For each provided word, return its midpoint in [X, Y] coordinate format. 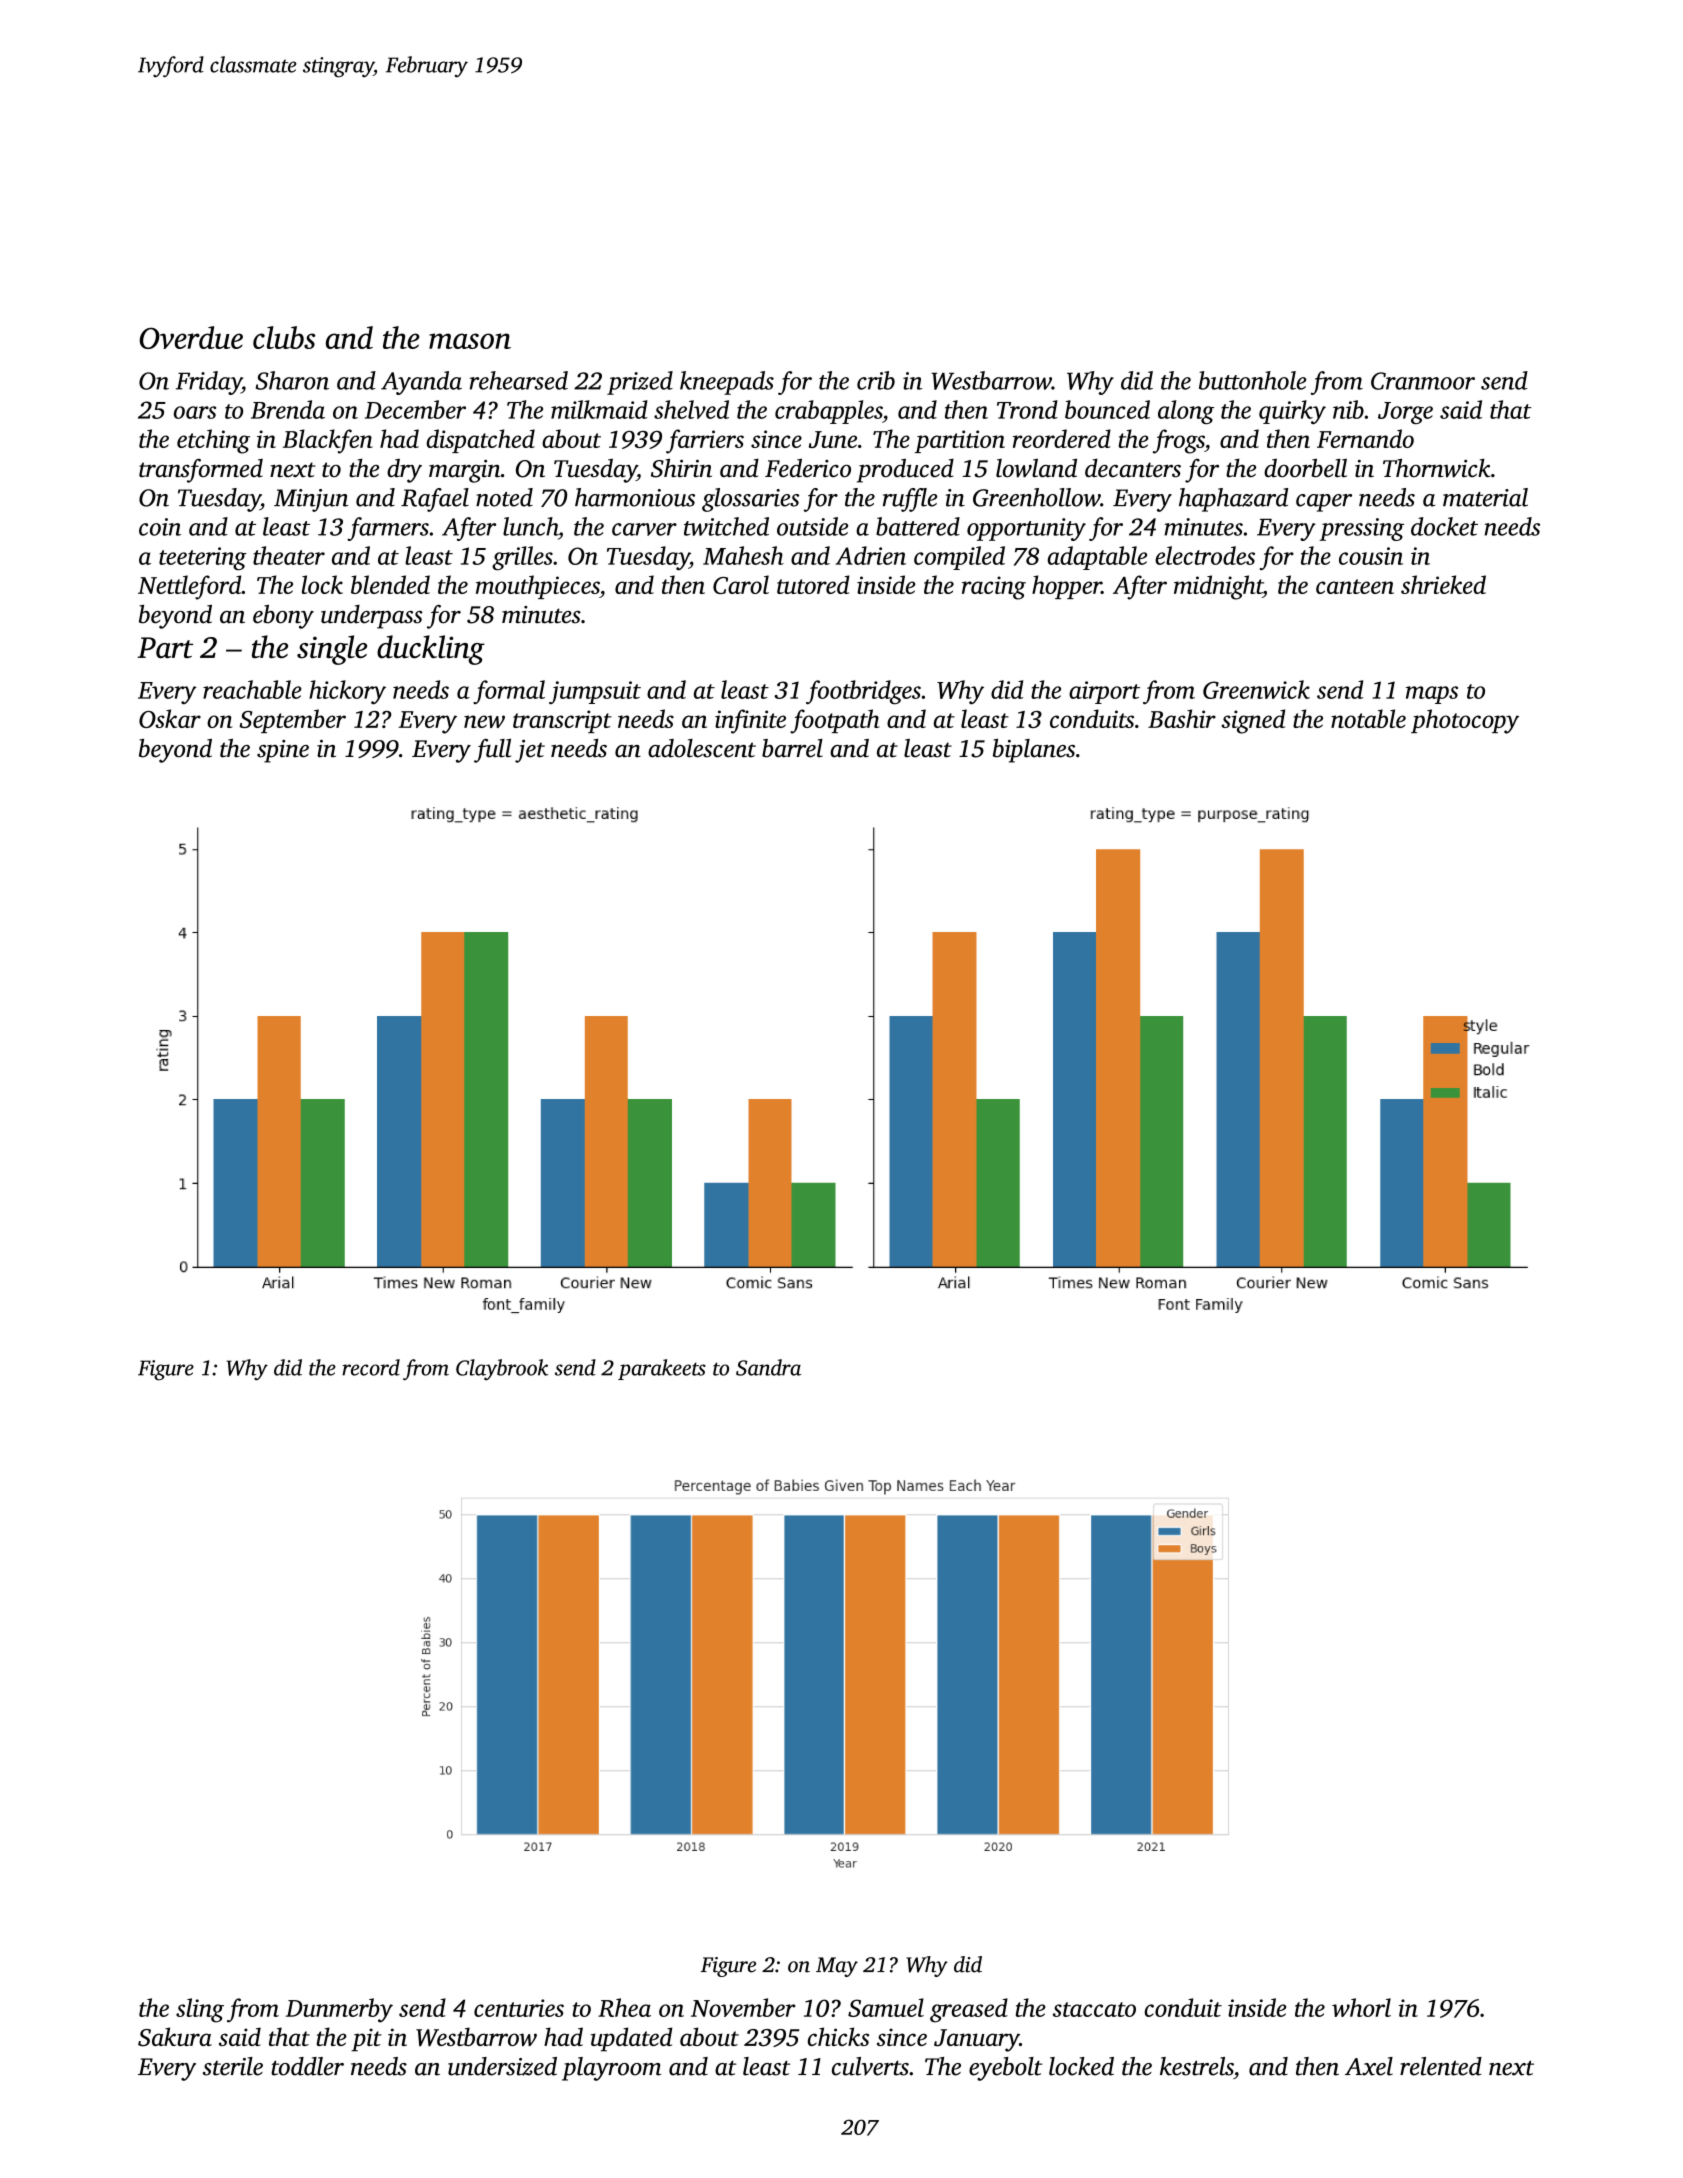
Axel [1369, 2066]
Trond [1027, 409]
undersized [502, 2066]
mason [470, 341]
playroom [611, 2069]
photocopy [1465, 721]
